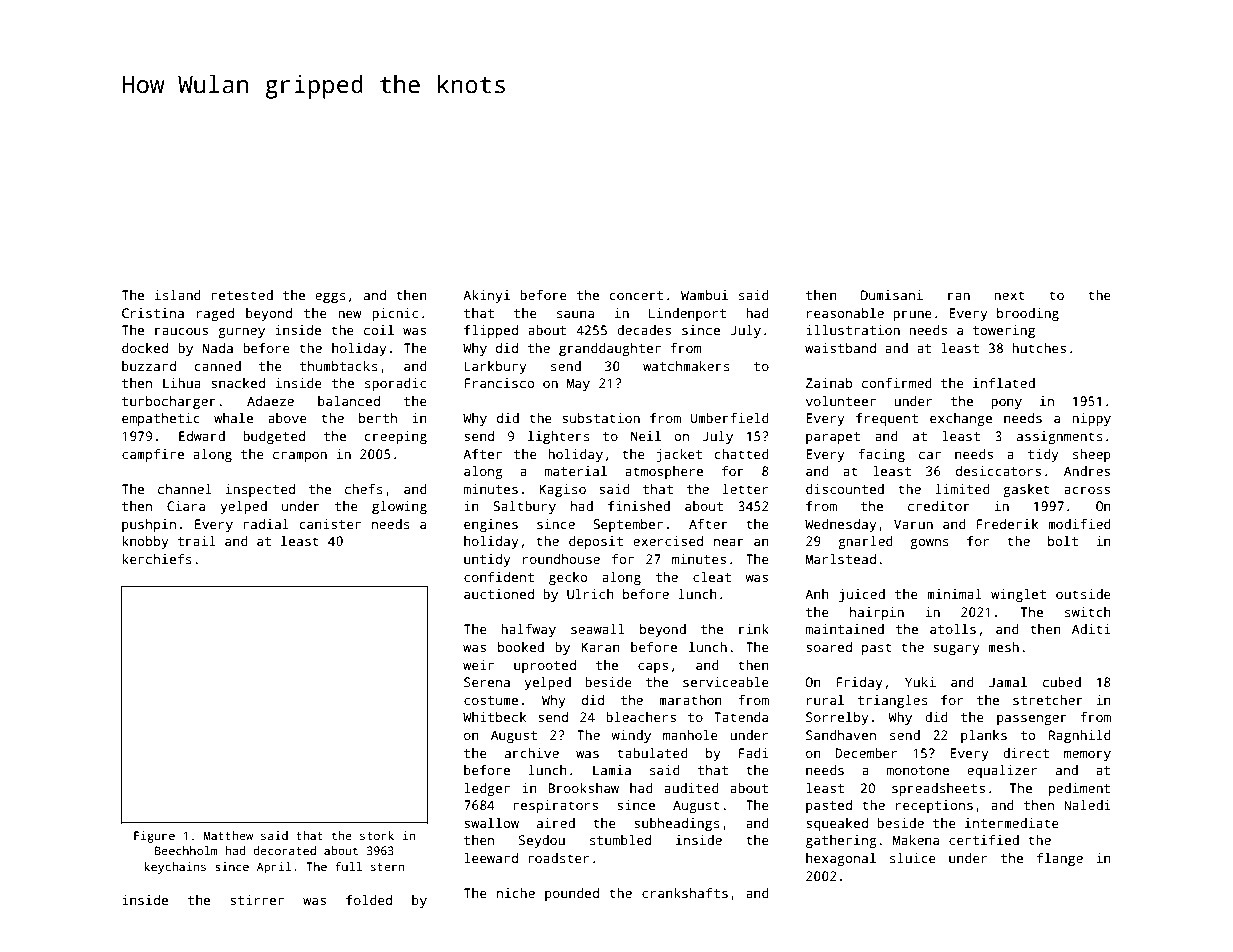 Image resolution: width=1233 pixels, height=952 pixels. What do you see at coordinates (865, 542) in the screenshot?
I see `gnarled` at bounding box center [865, 542].
